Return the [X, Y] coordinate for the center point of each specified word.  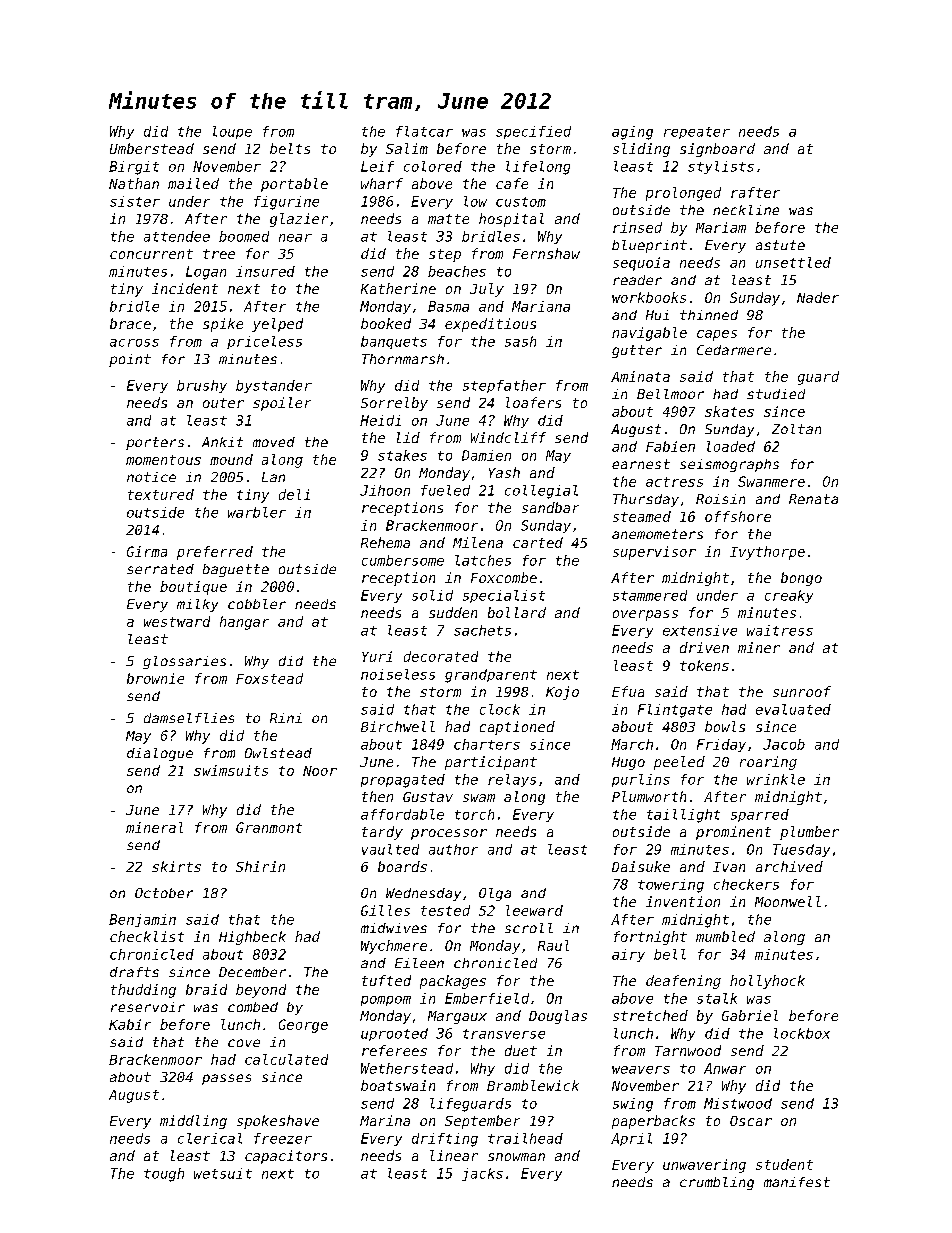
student [784, 1164]
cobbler [257, 604]
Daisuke [641, 866]
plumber [809, 833]
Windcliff [508, 437]
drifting [445, 1140]
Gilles [385, 910]
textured [161, 494]
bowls [725, 726]
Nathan [134, 183]
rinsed [637, 227]
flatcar [424, 131]
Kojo [562, 693]
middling [193, 1122]
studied [776, 394]
